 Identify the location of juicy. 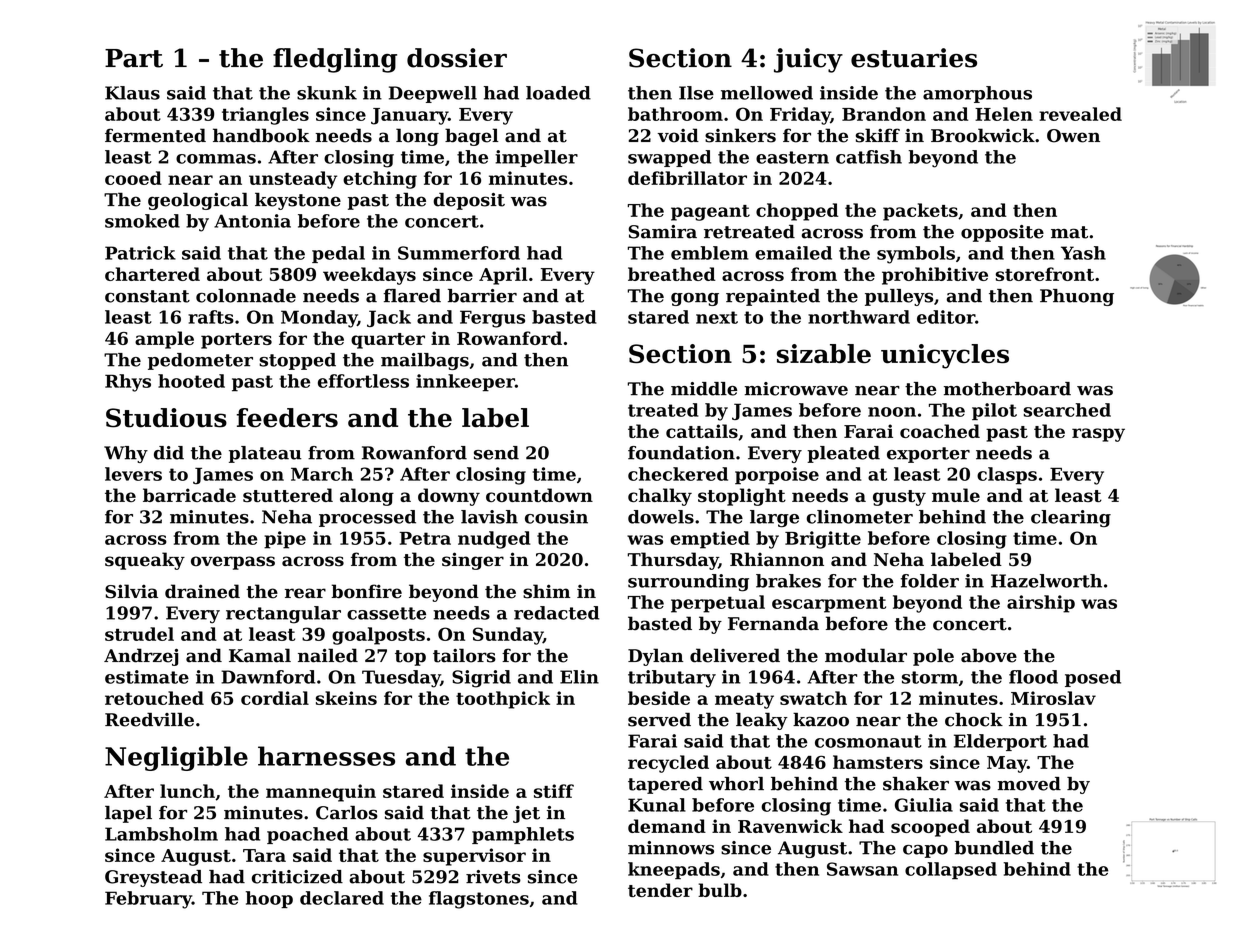
(808, 60).
